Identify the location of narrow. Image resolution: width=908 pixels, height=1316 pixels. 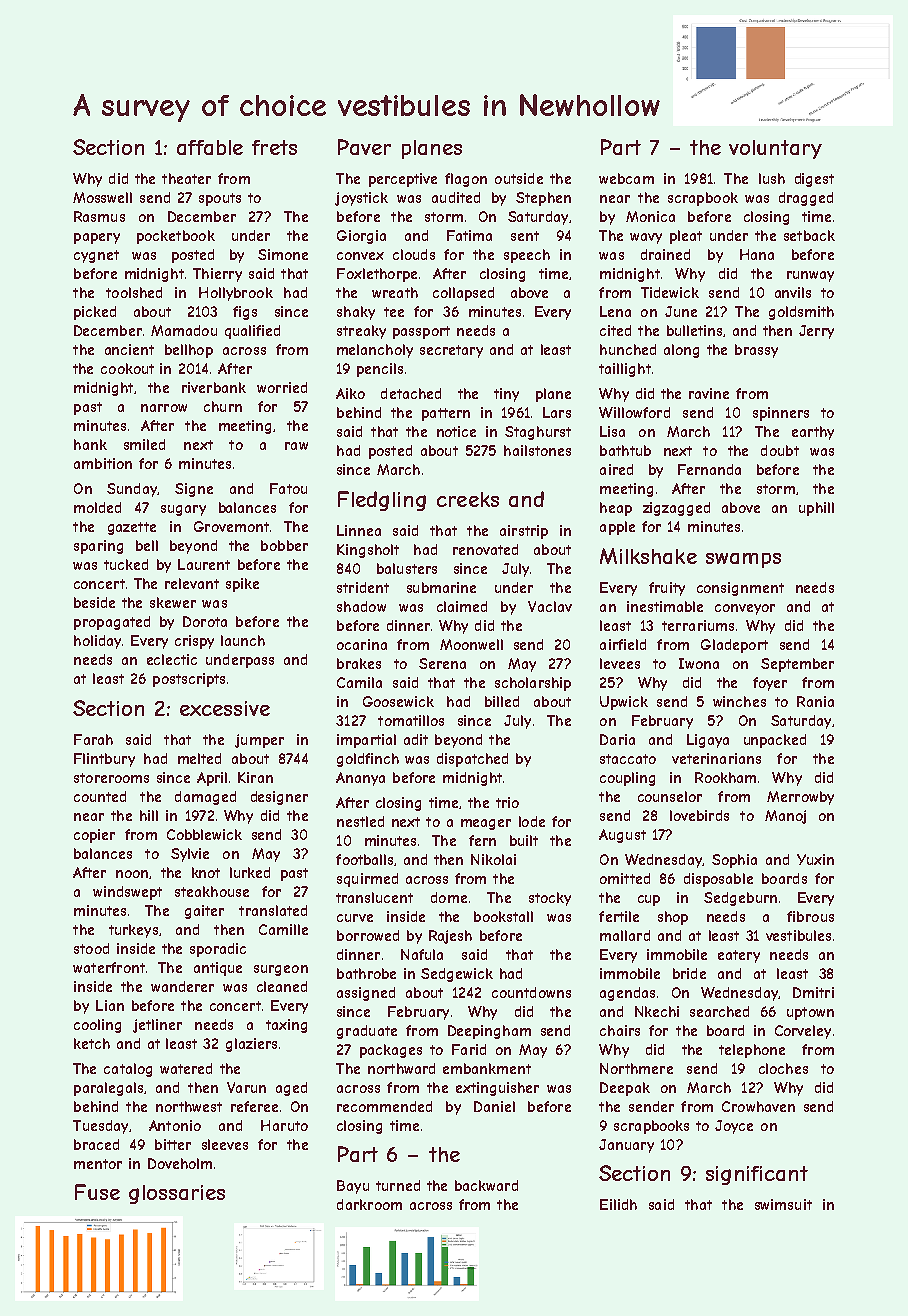
(164, 408).
